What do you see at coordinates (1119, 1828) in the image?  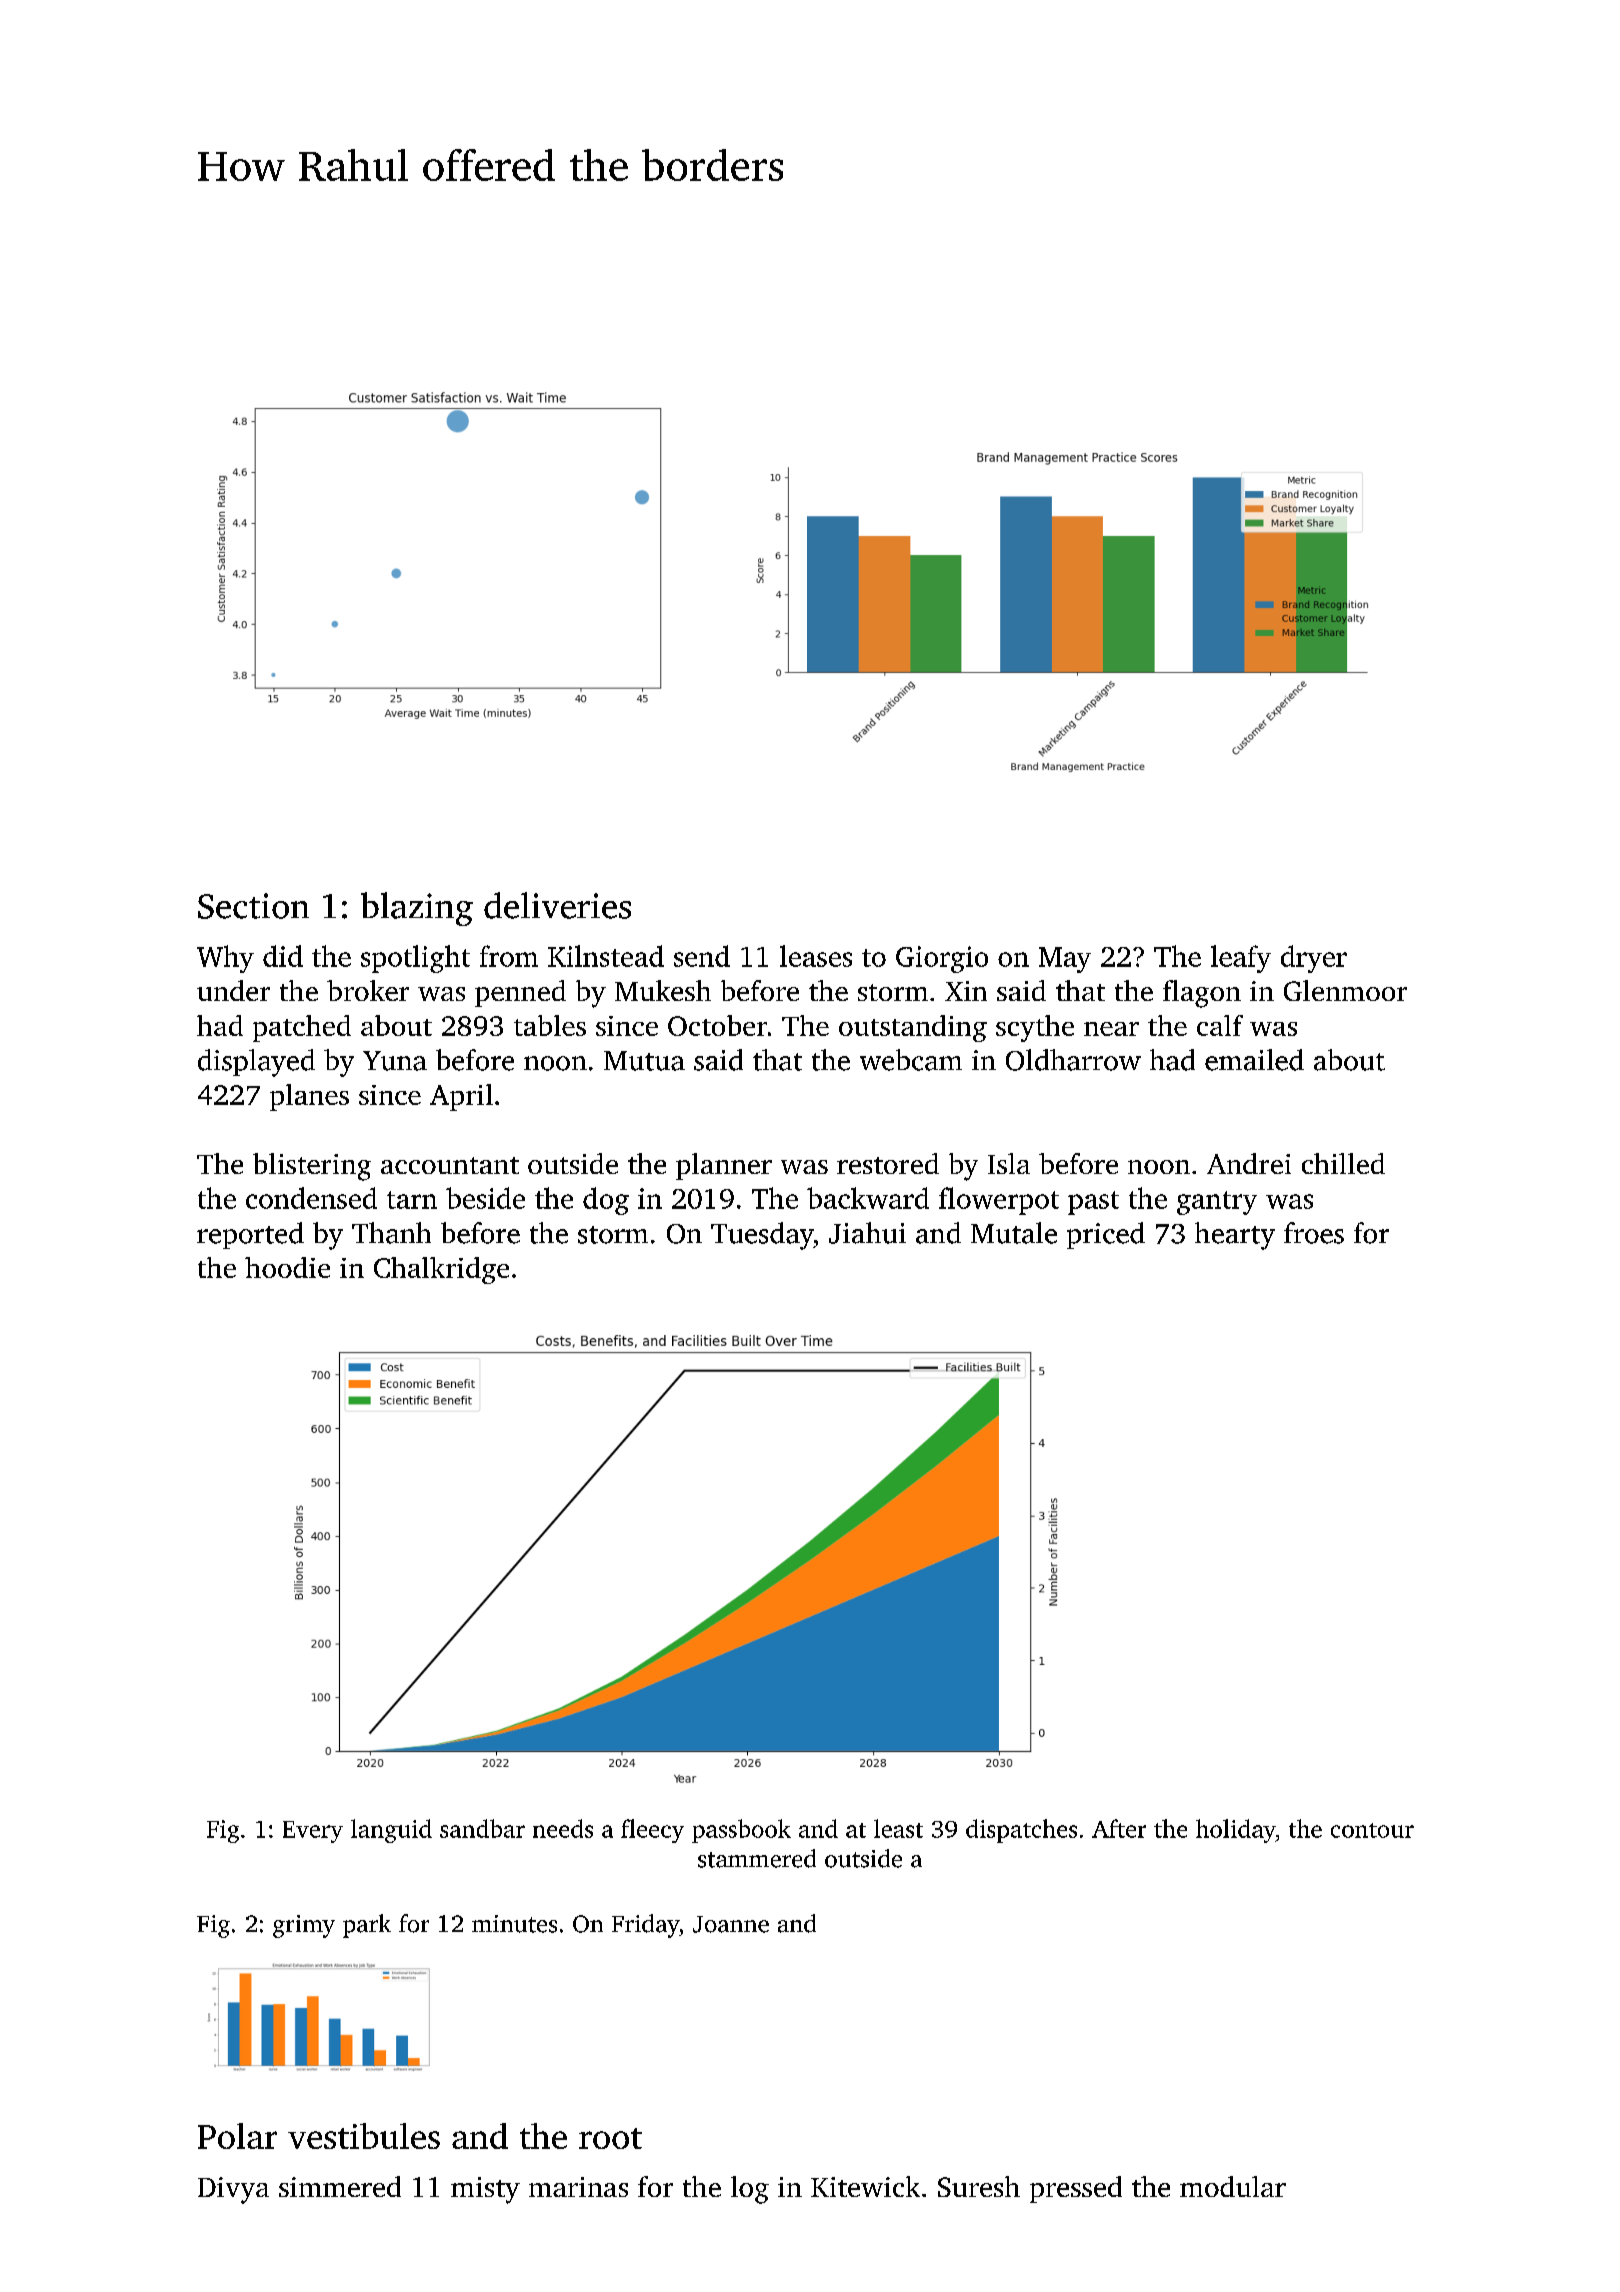 I see `After` at bounding box center [1119, 1828].
